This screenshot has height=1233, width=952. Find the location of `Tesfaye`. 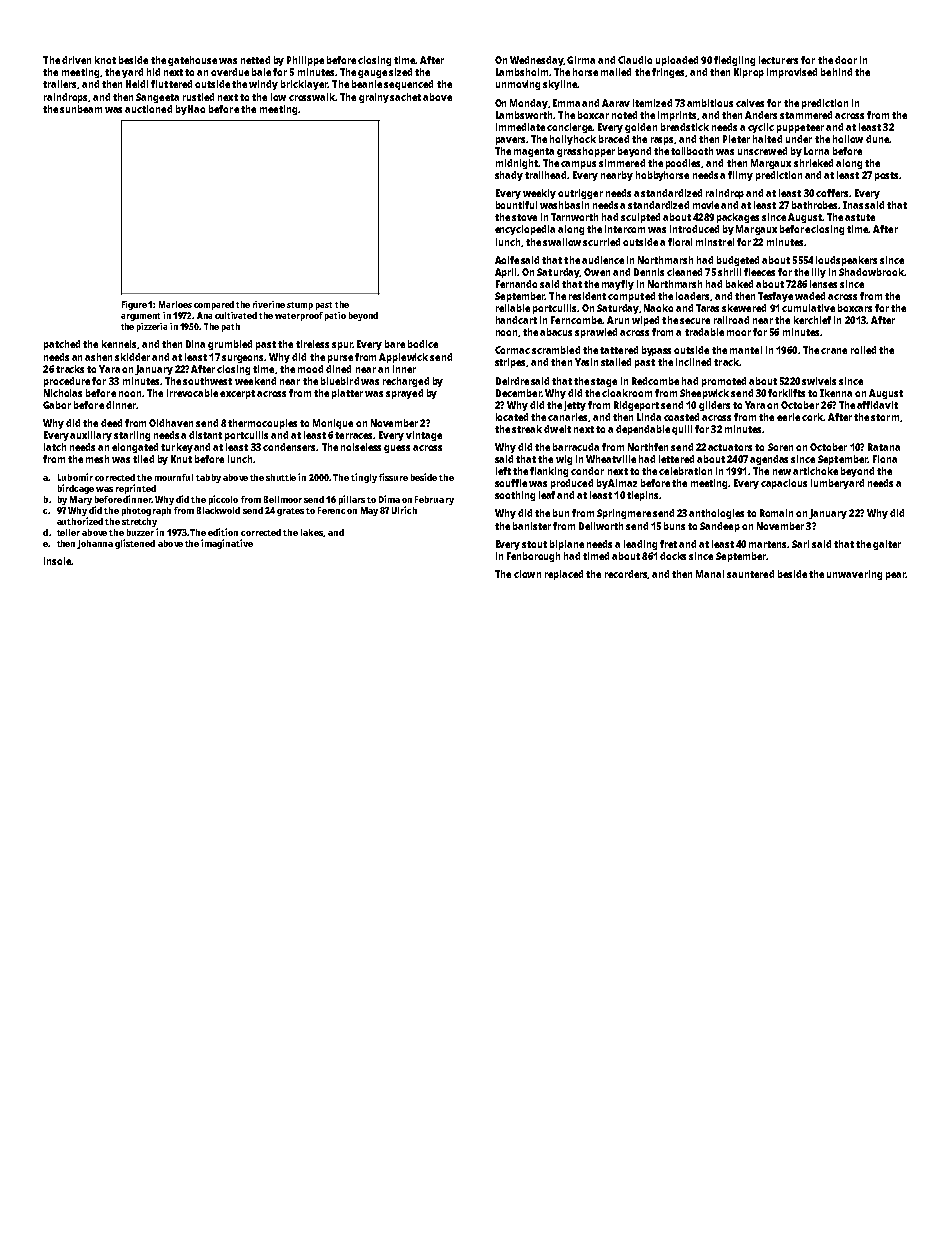

Tesfaye is located at coordinates (775, 297).
